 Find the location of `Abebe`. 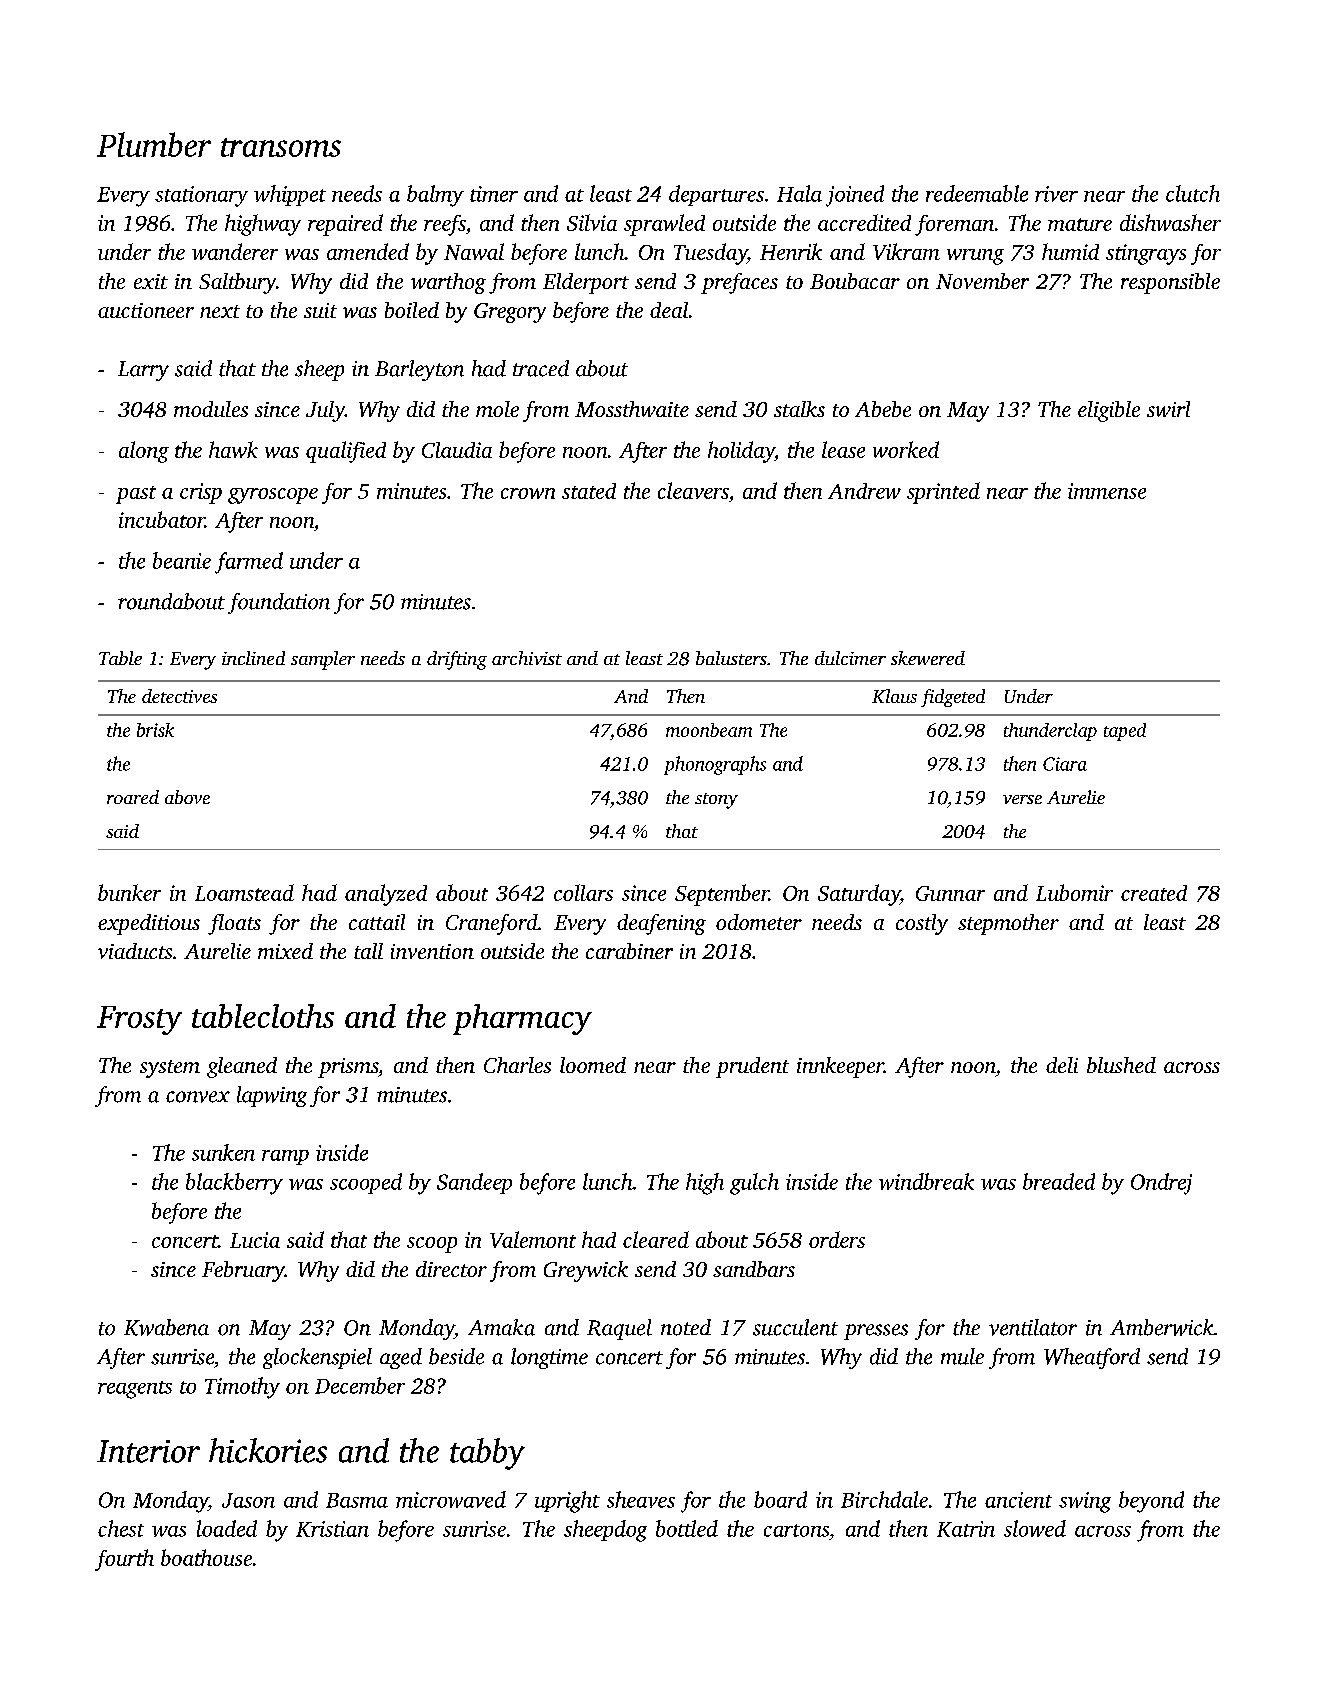

Abebe is located at coordinates (883, 409).
